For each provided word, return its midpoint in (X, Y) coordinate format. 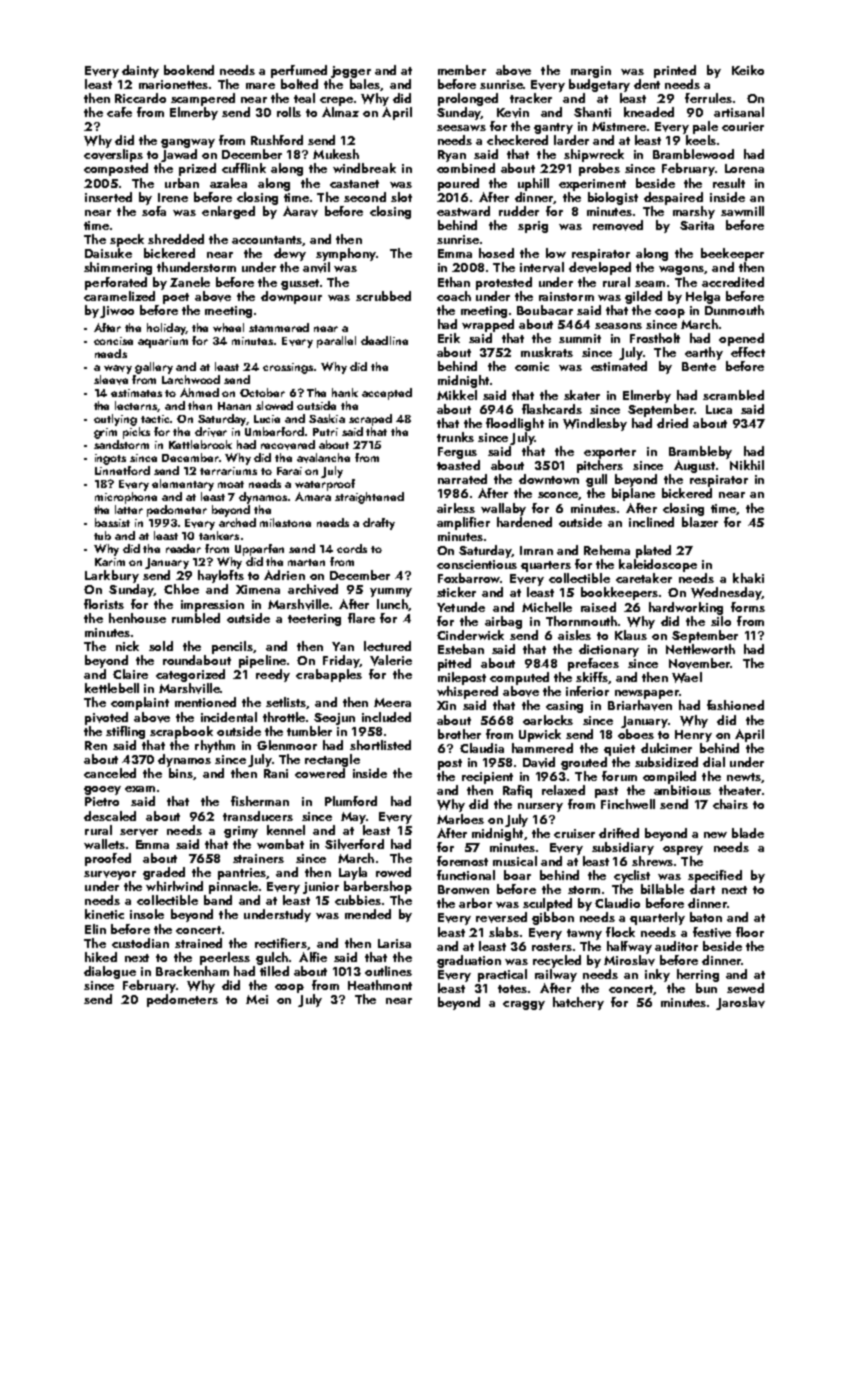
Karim (110, 562)
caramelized (119, 296)
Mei (257, 999)
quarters (546, 566)
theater (740, 790)
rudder (519, 211)
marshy (694, 212)
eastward (463, 211)
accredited (733, 282)
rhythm (215, 746)
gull (596, 480)
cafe (119, 112)
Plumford (351, 801)
